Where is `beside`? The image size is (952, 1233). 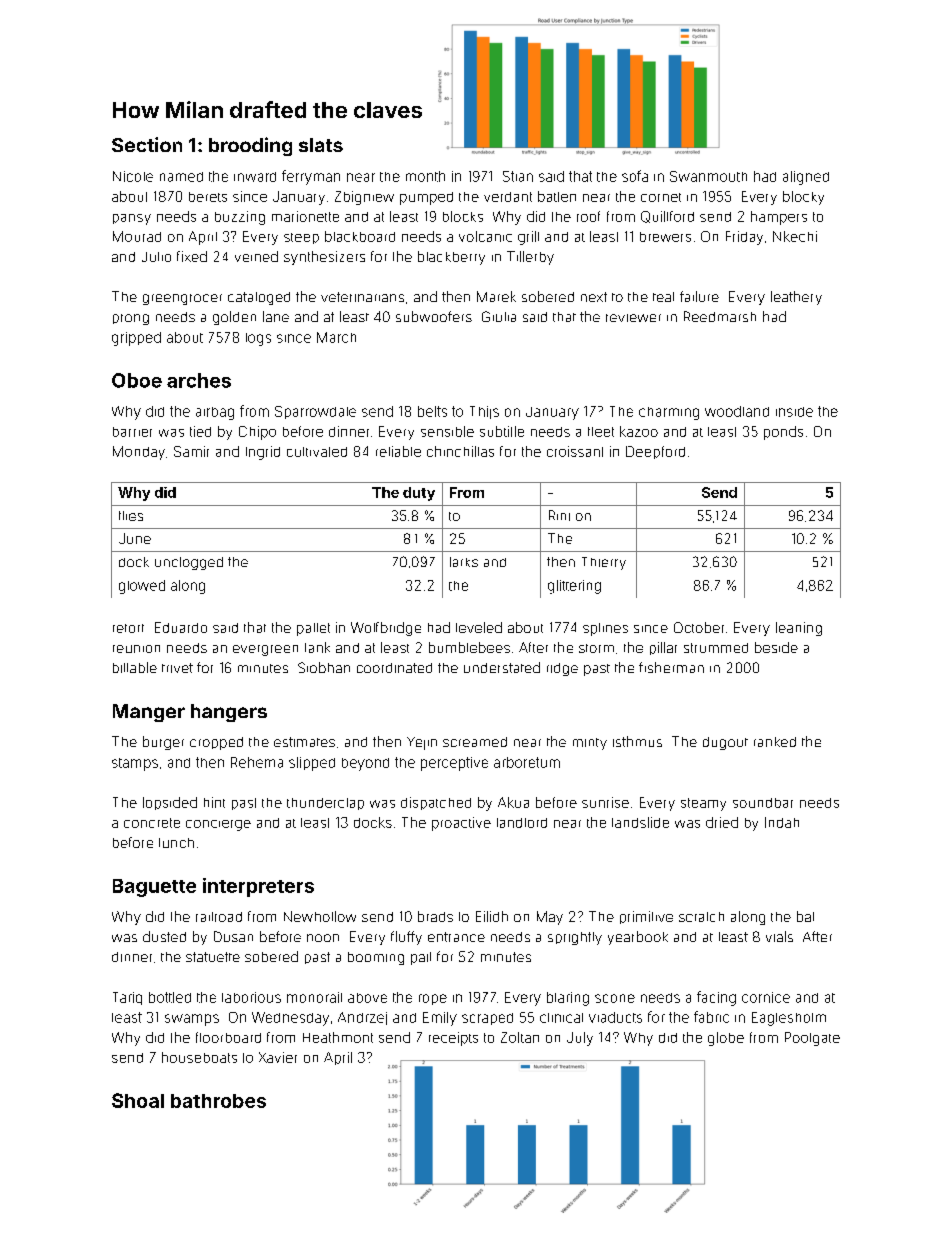
beside is located at coordinates (776, 647).
